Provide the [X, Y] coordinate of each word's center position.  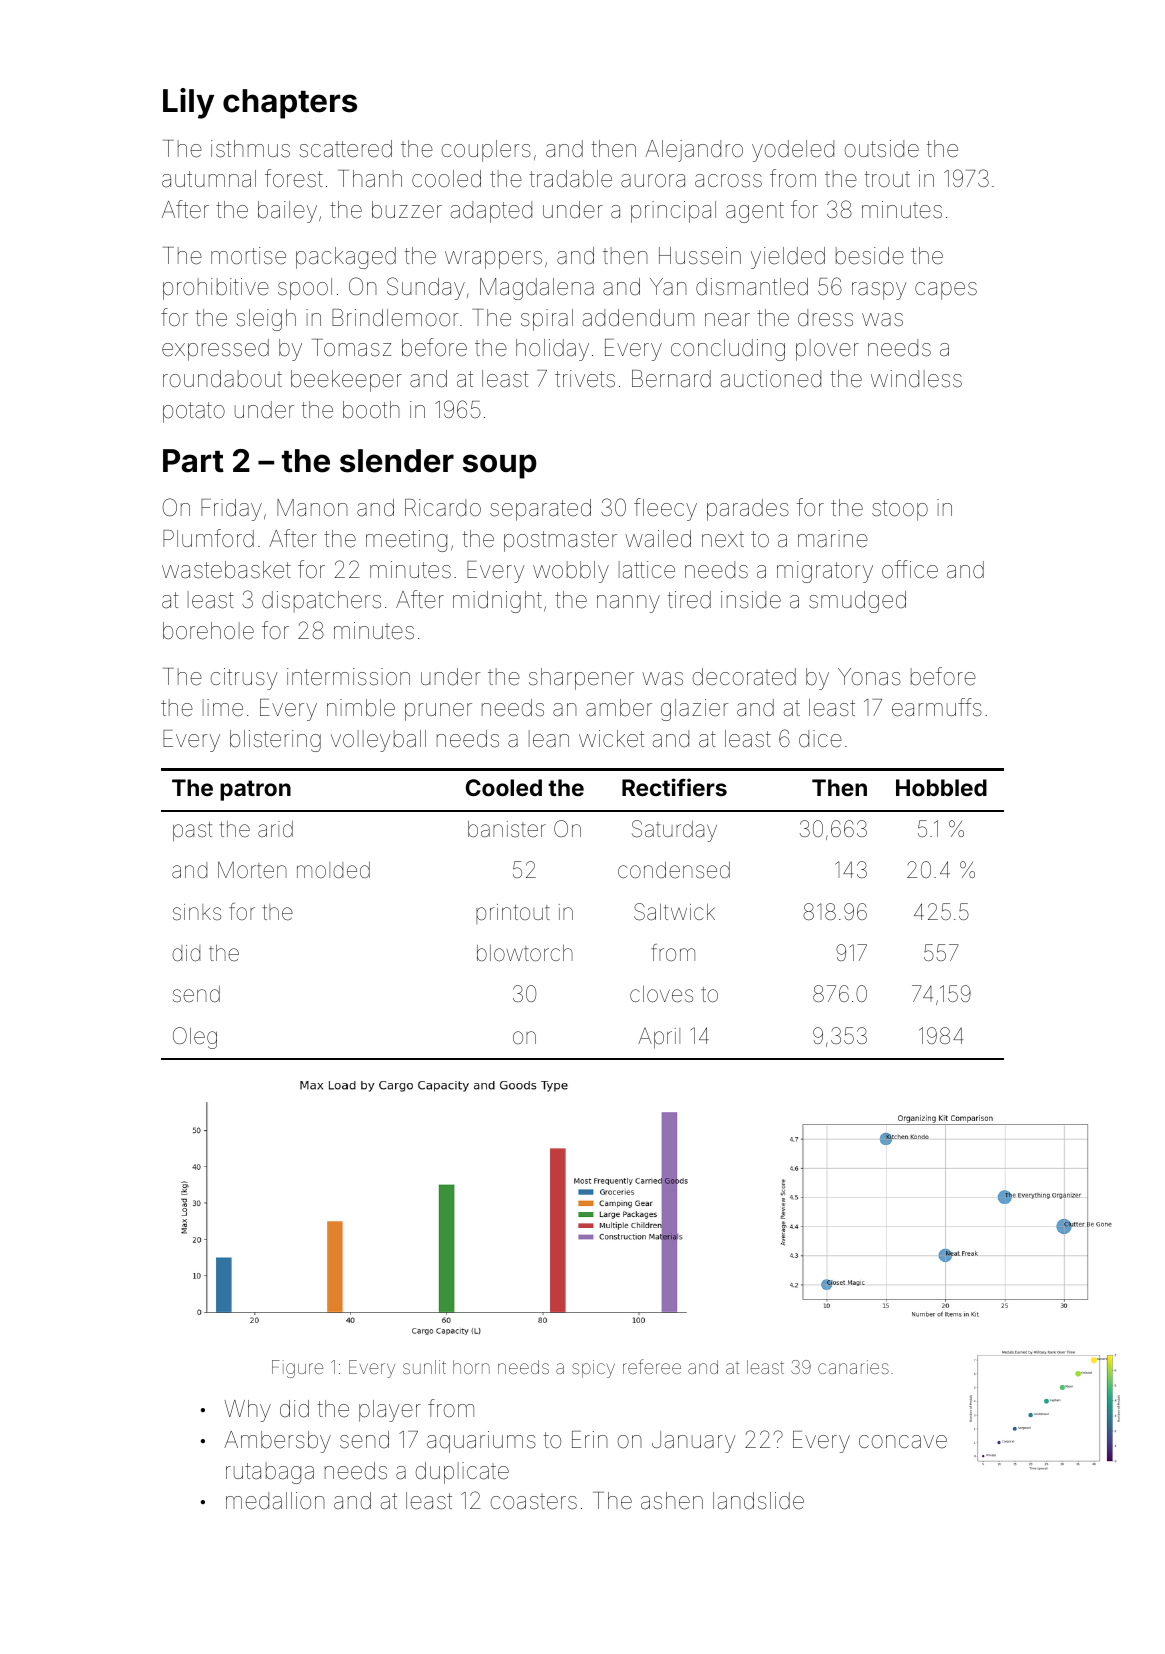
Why [247, 1411]
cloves [661, 994]
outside [882, 149]
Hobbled [941, 787]
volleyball [378, 741]
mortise [248, 256]
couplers [486, 151]
